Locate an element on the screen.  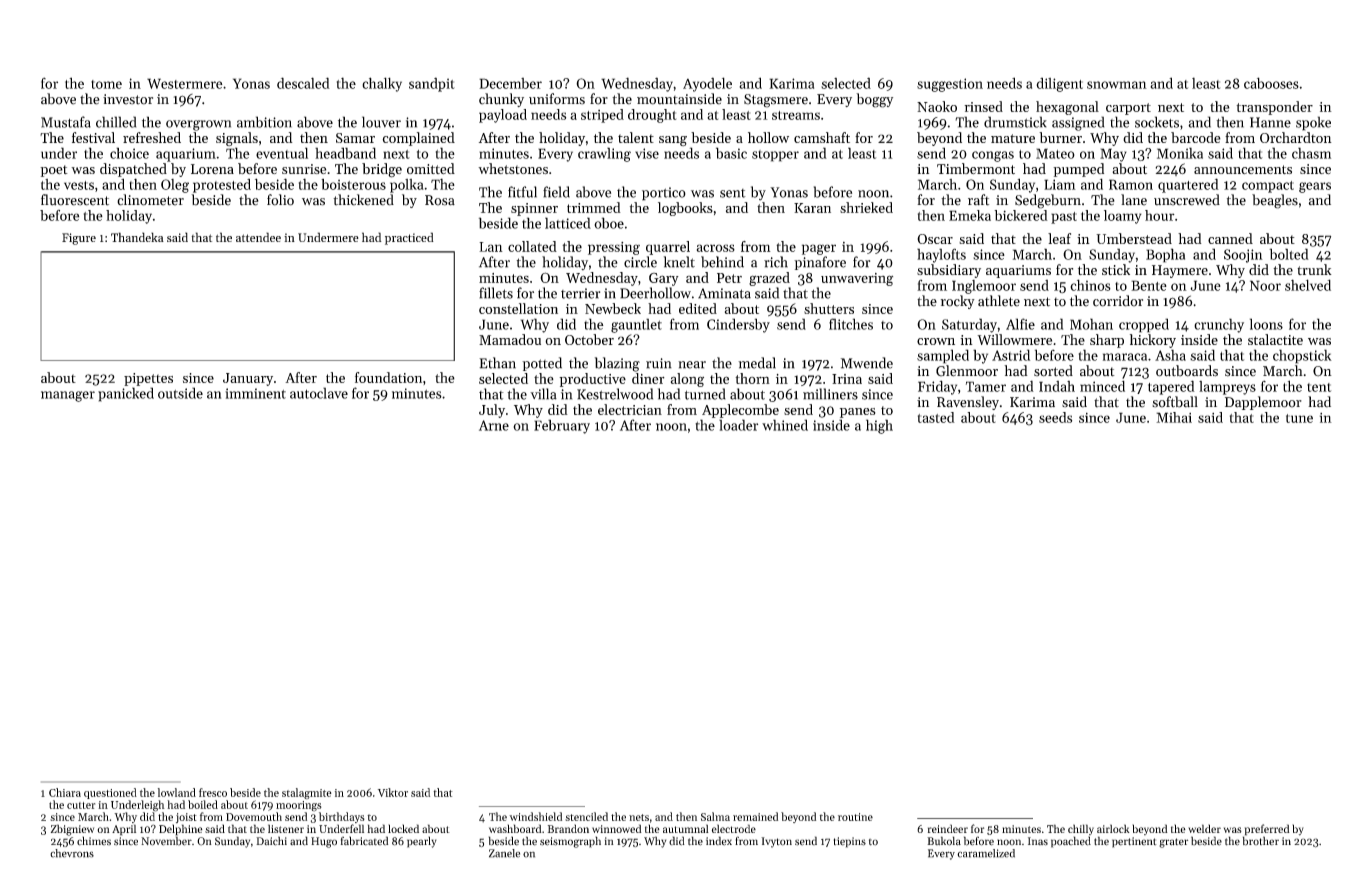
Haymere is located at coordinates (1180, 271).
